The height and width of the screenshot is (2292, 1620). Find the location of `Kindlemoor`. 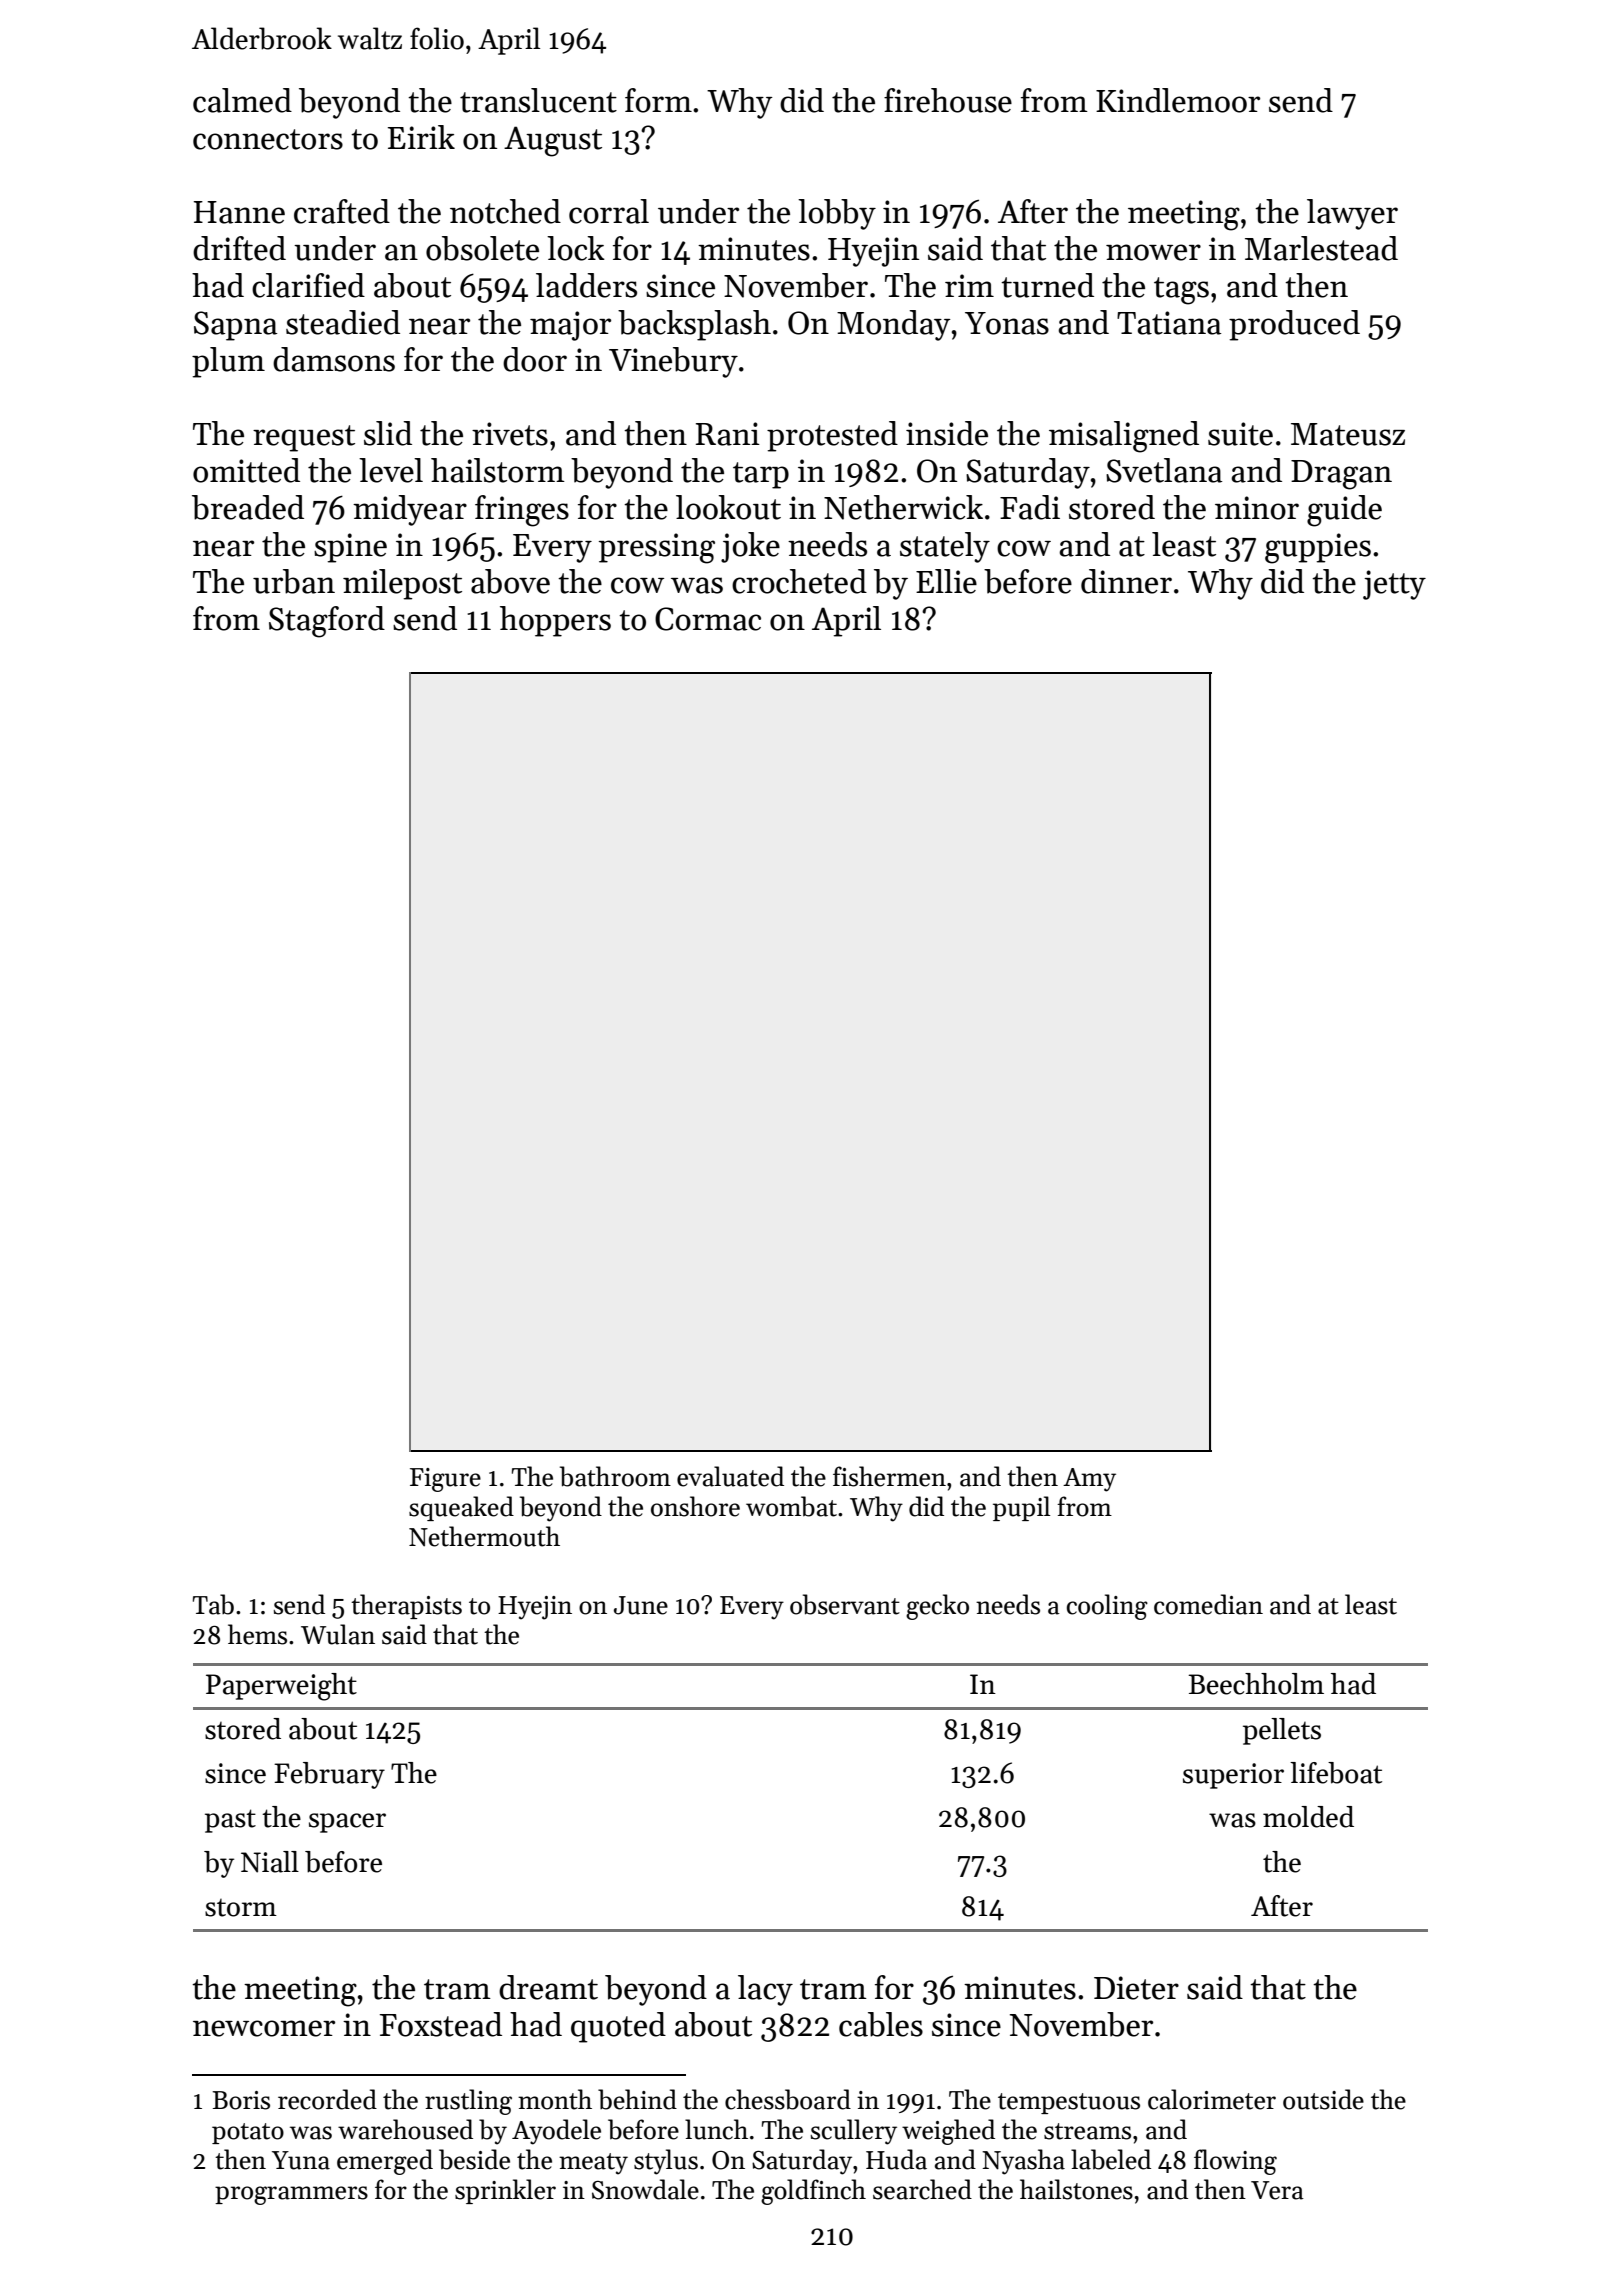

Kindlemoor is located at coordinates (1178, 100).
